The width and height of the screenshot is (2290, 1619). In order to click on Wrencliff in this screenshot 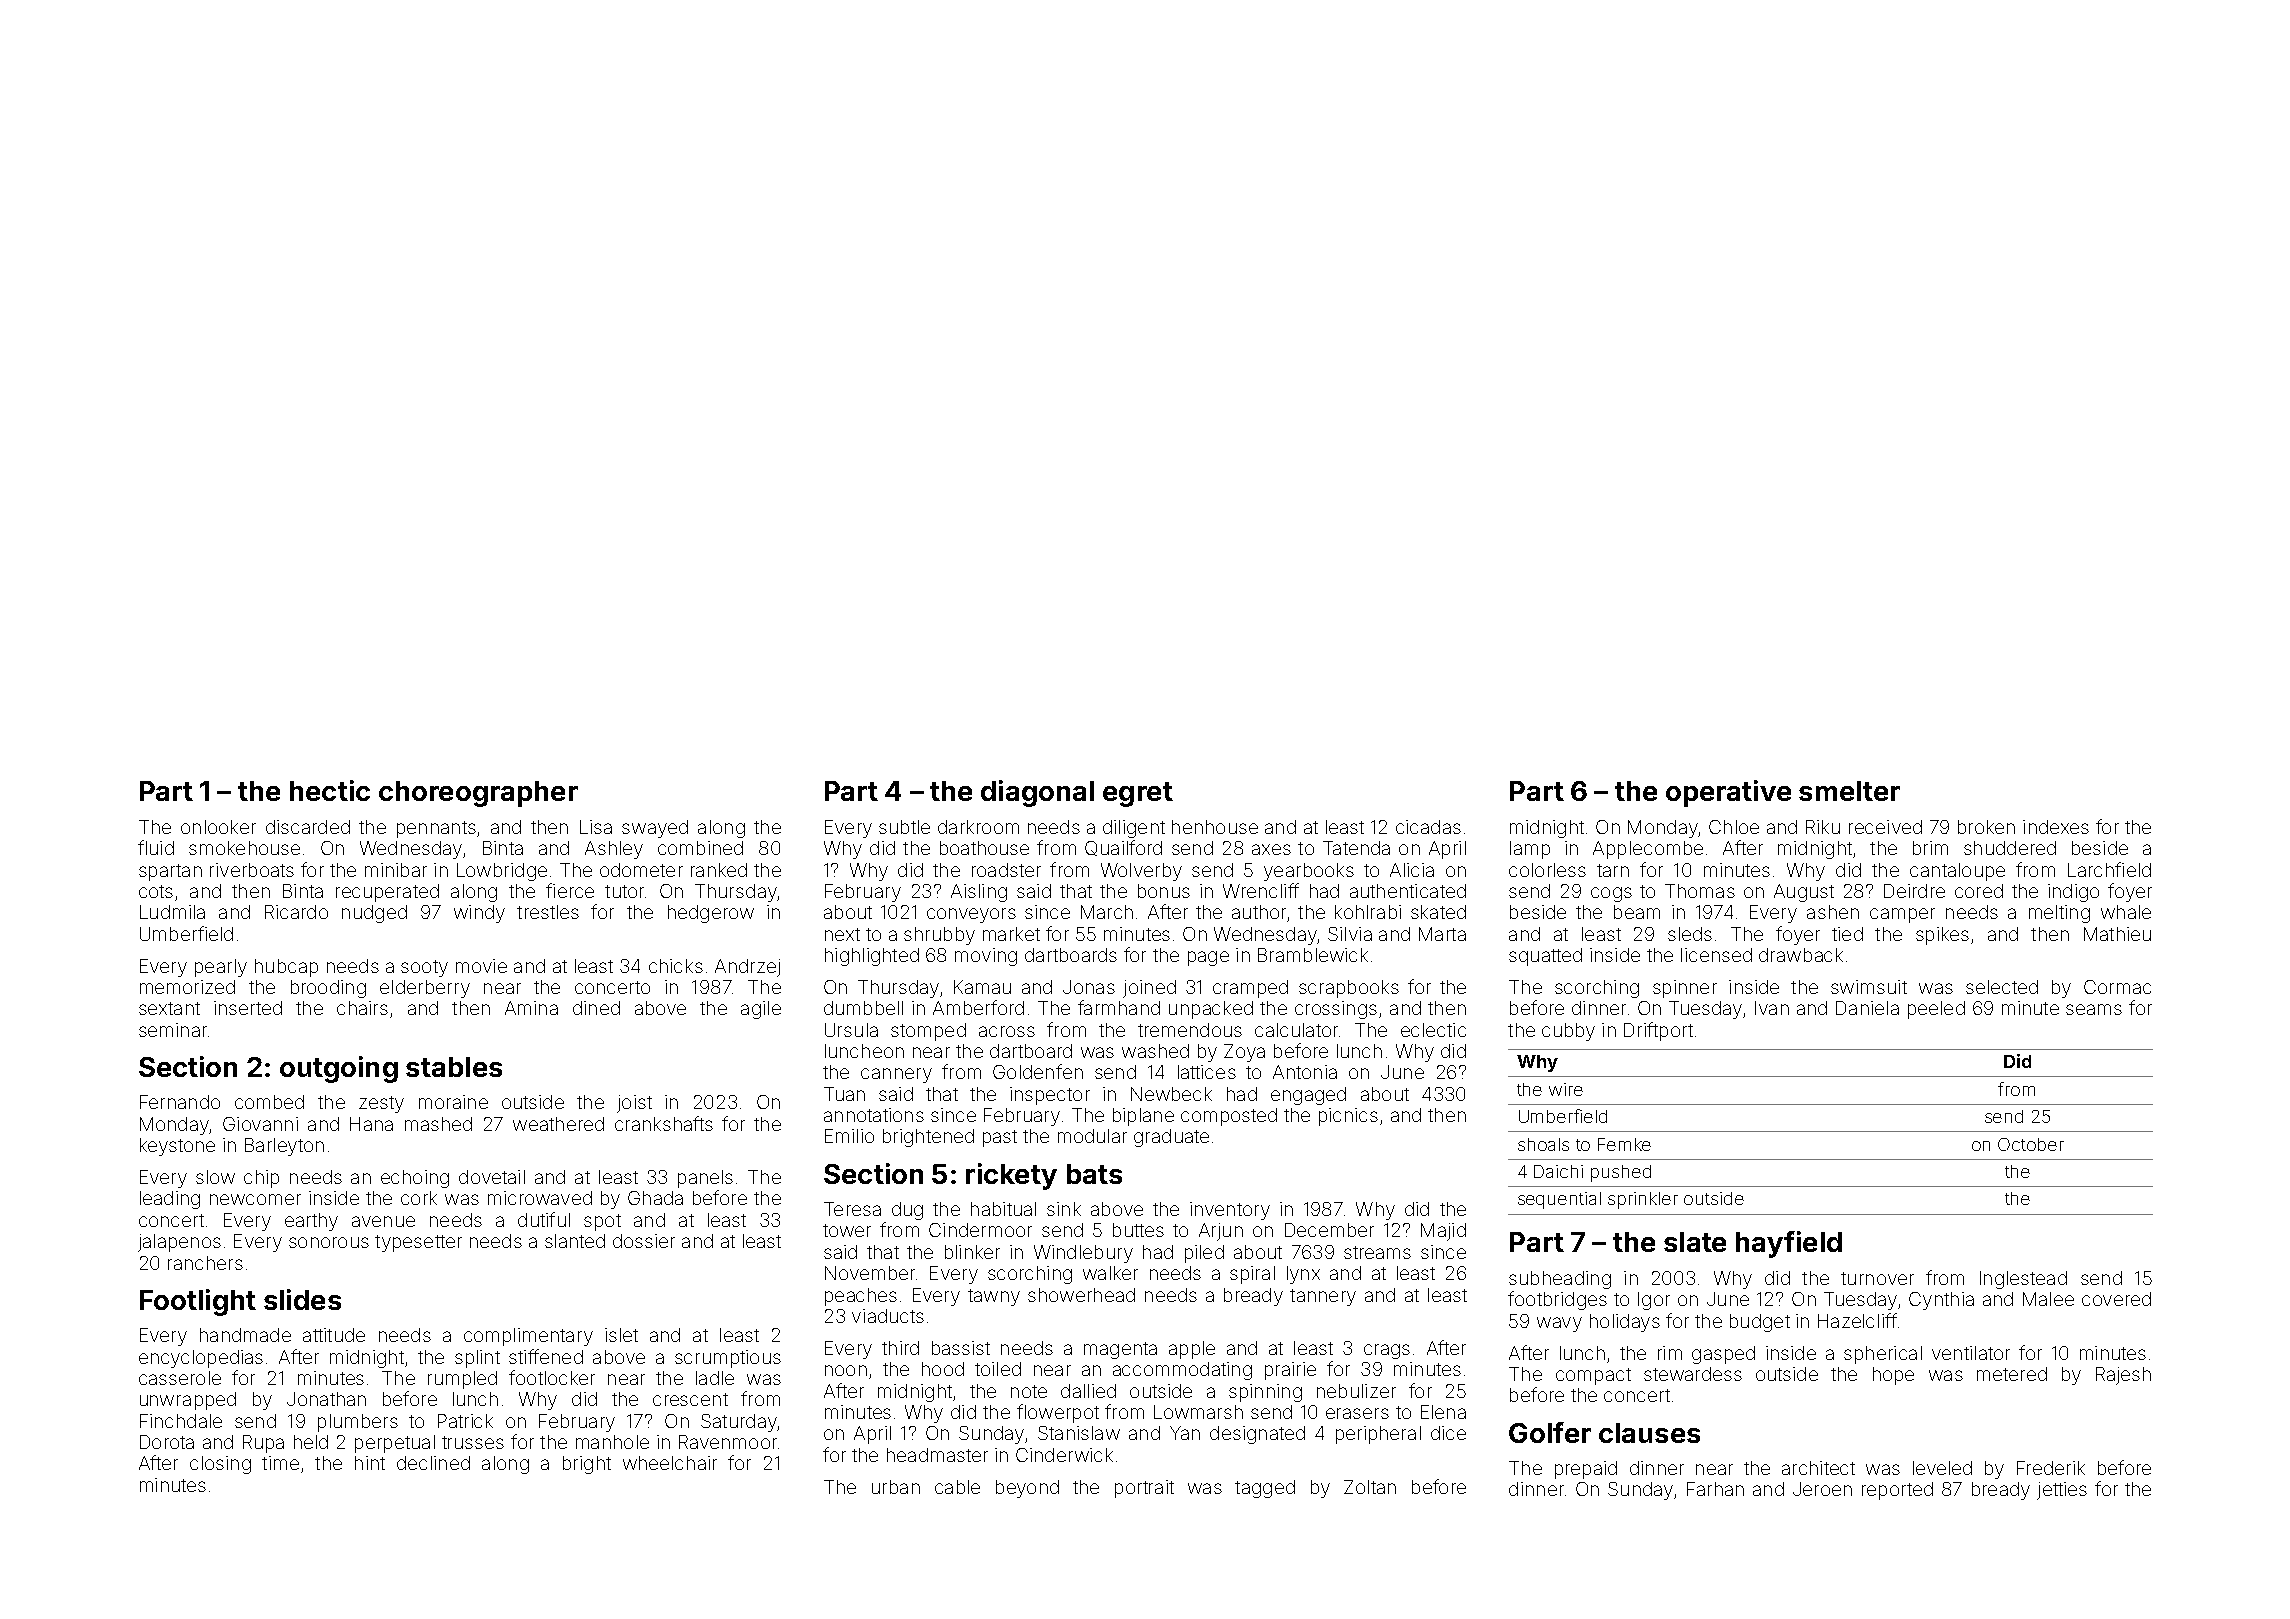, I will do `click(1261, 890)`.
